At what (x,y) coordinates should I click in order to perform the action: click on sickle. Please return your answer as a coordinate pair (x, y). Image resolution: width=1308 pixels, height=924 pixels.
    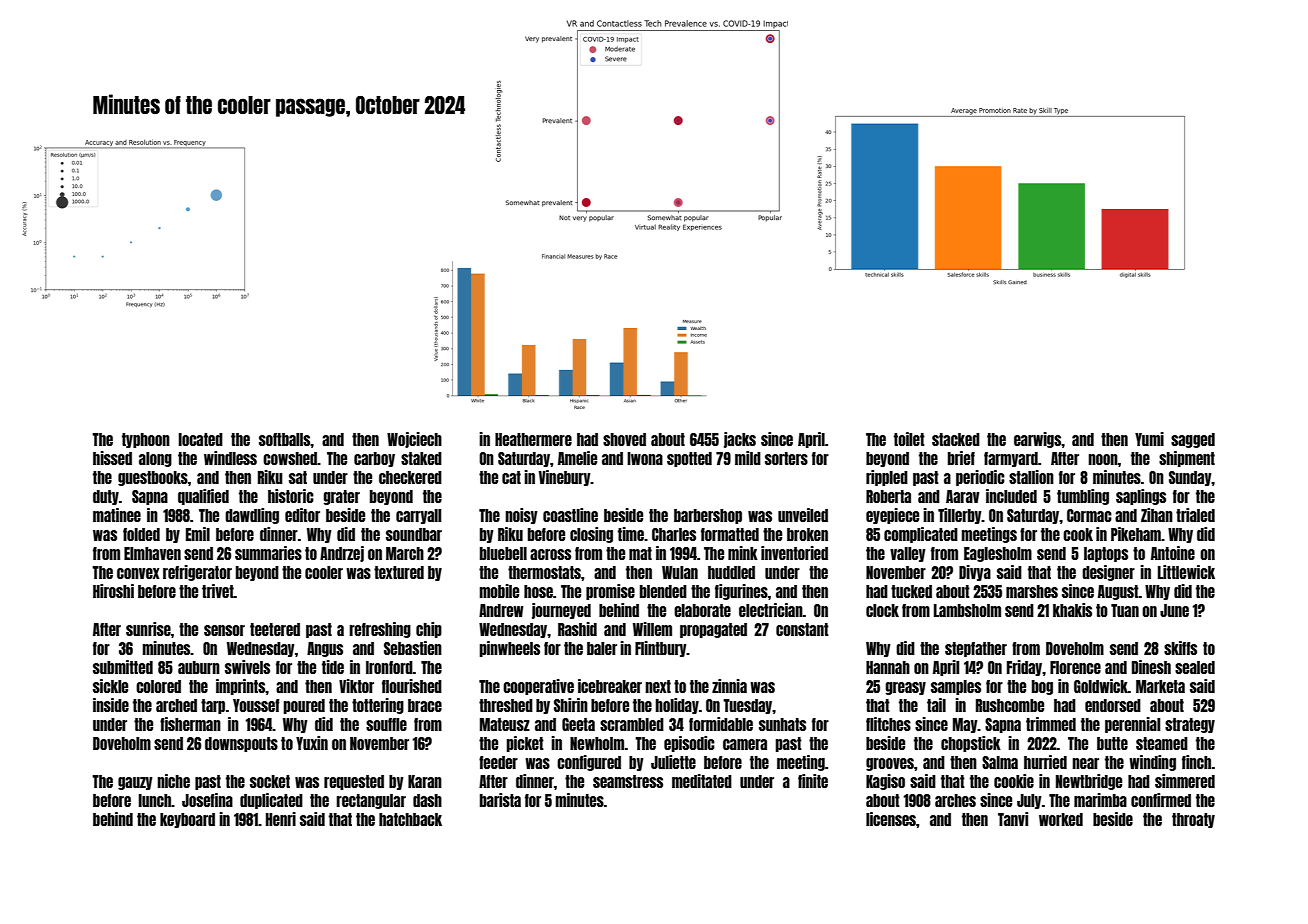
    Looking at the image, I should click on (110, 686).
